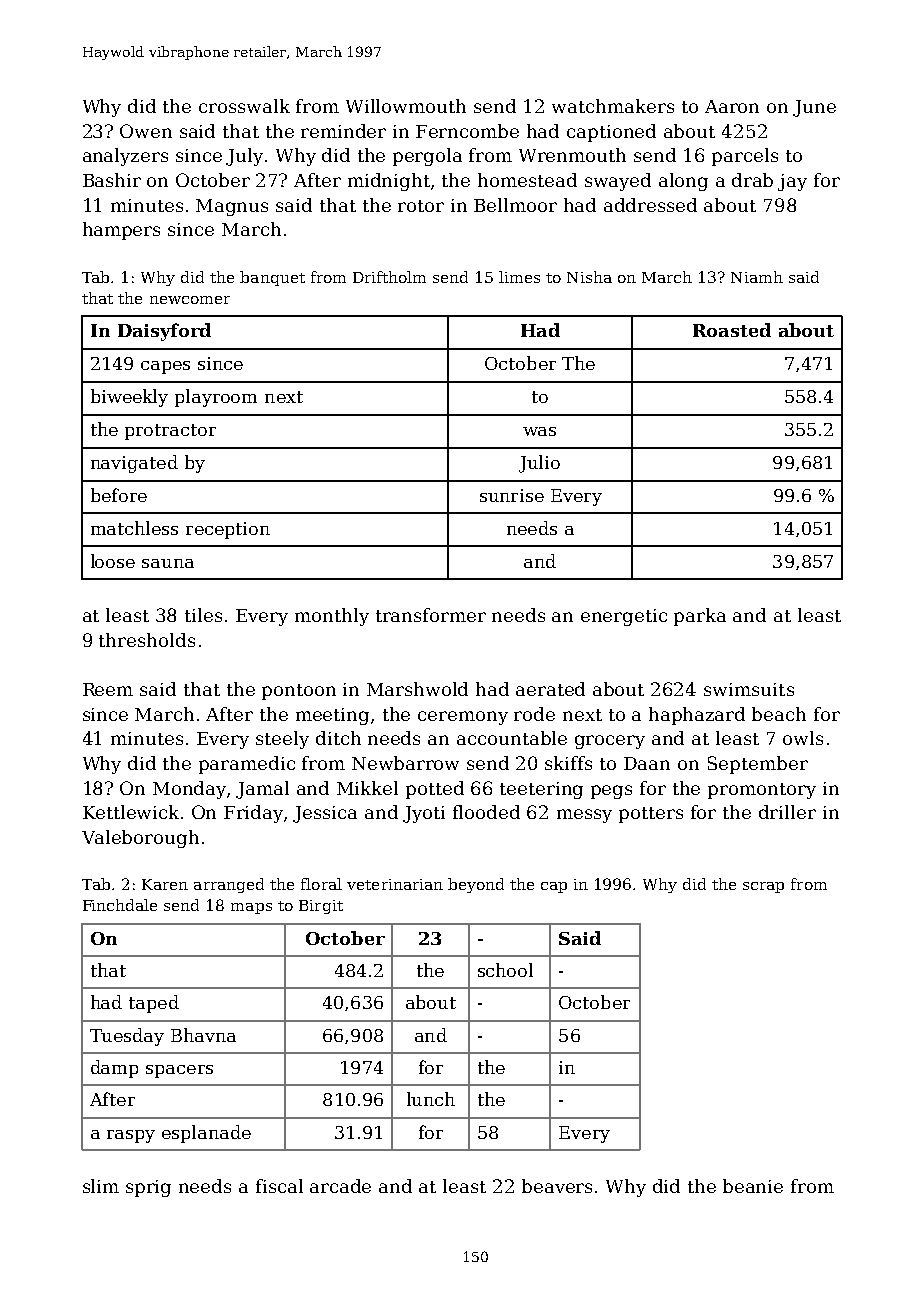  What do you see at coordinates (131, 1136) in the screenshot?
I see `raspy` at bounding box center [131, 1136].
